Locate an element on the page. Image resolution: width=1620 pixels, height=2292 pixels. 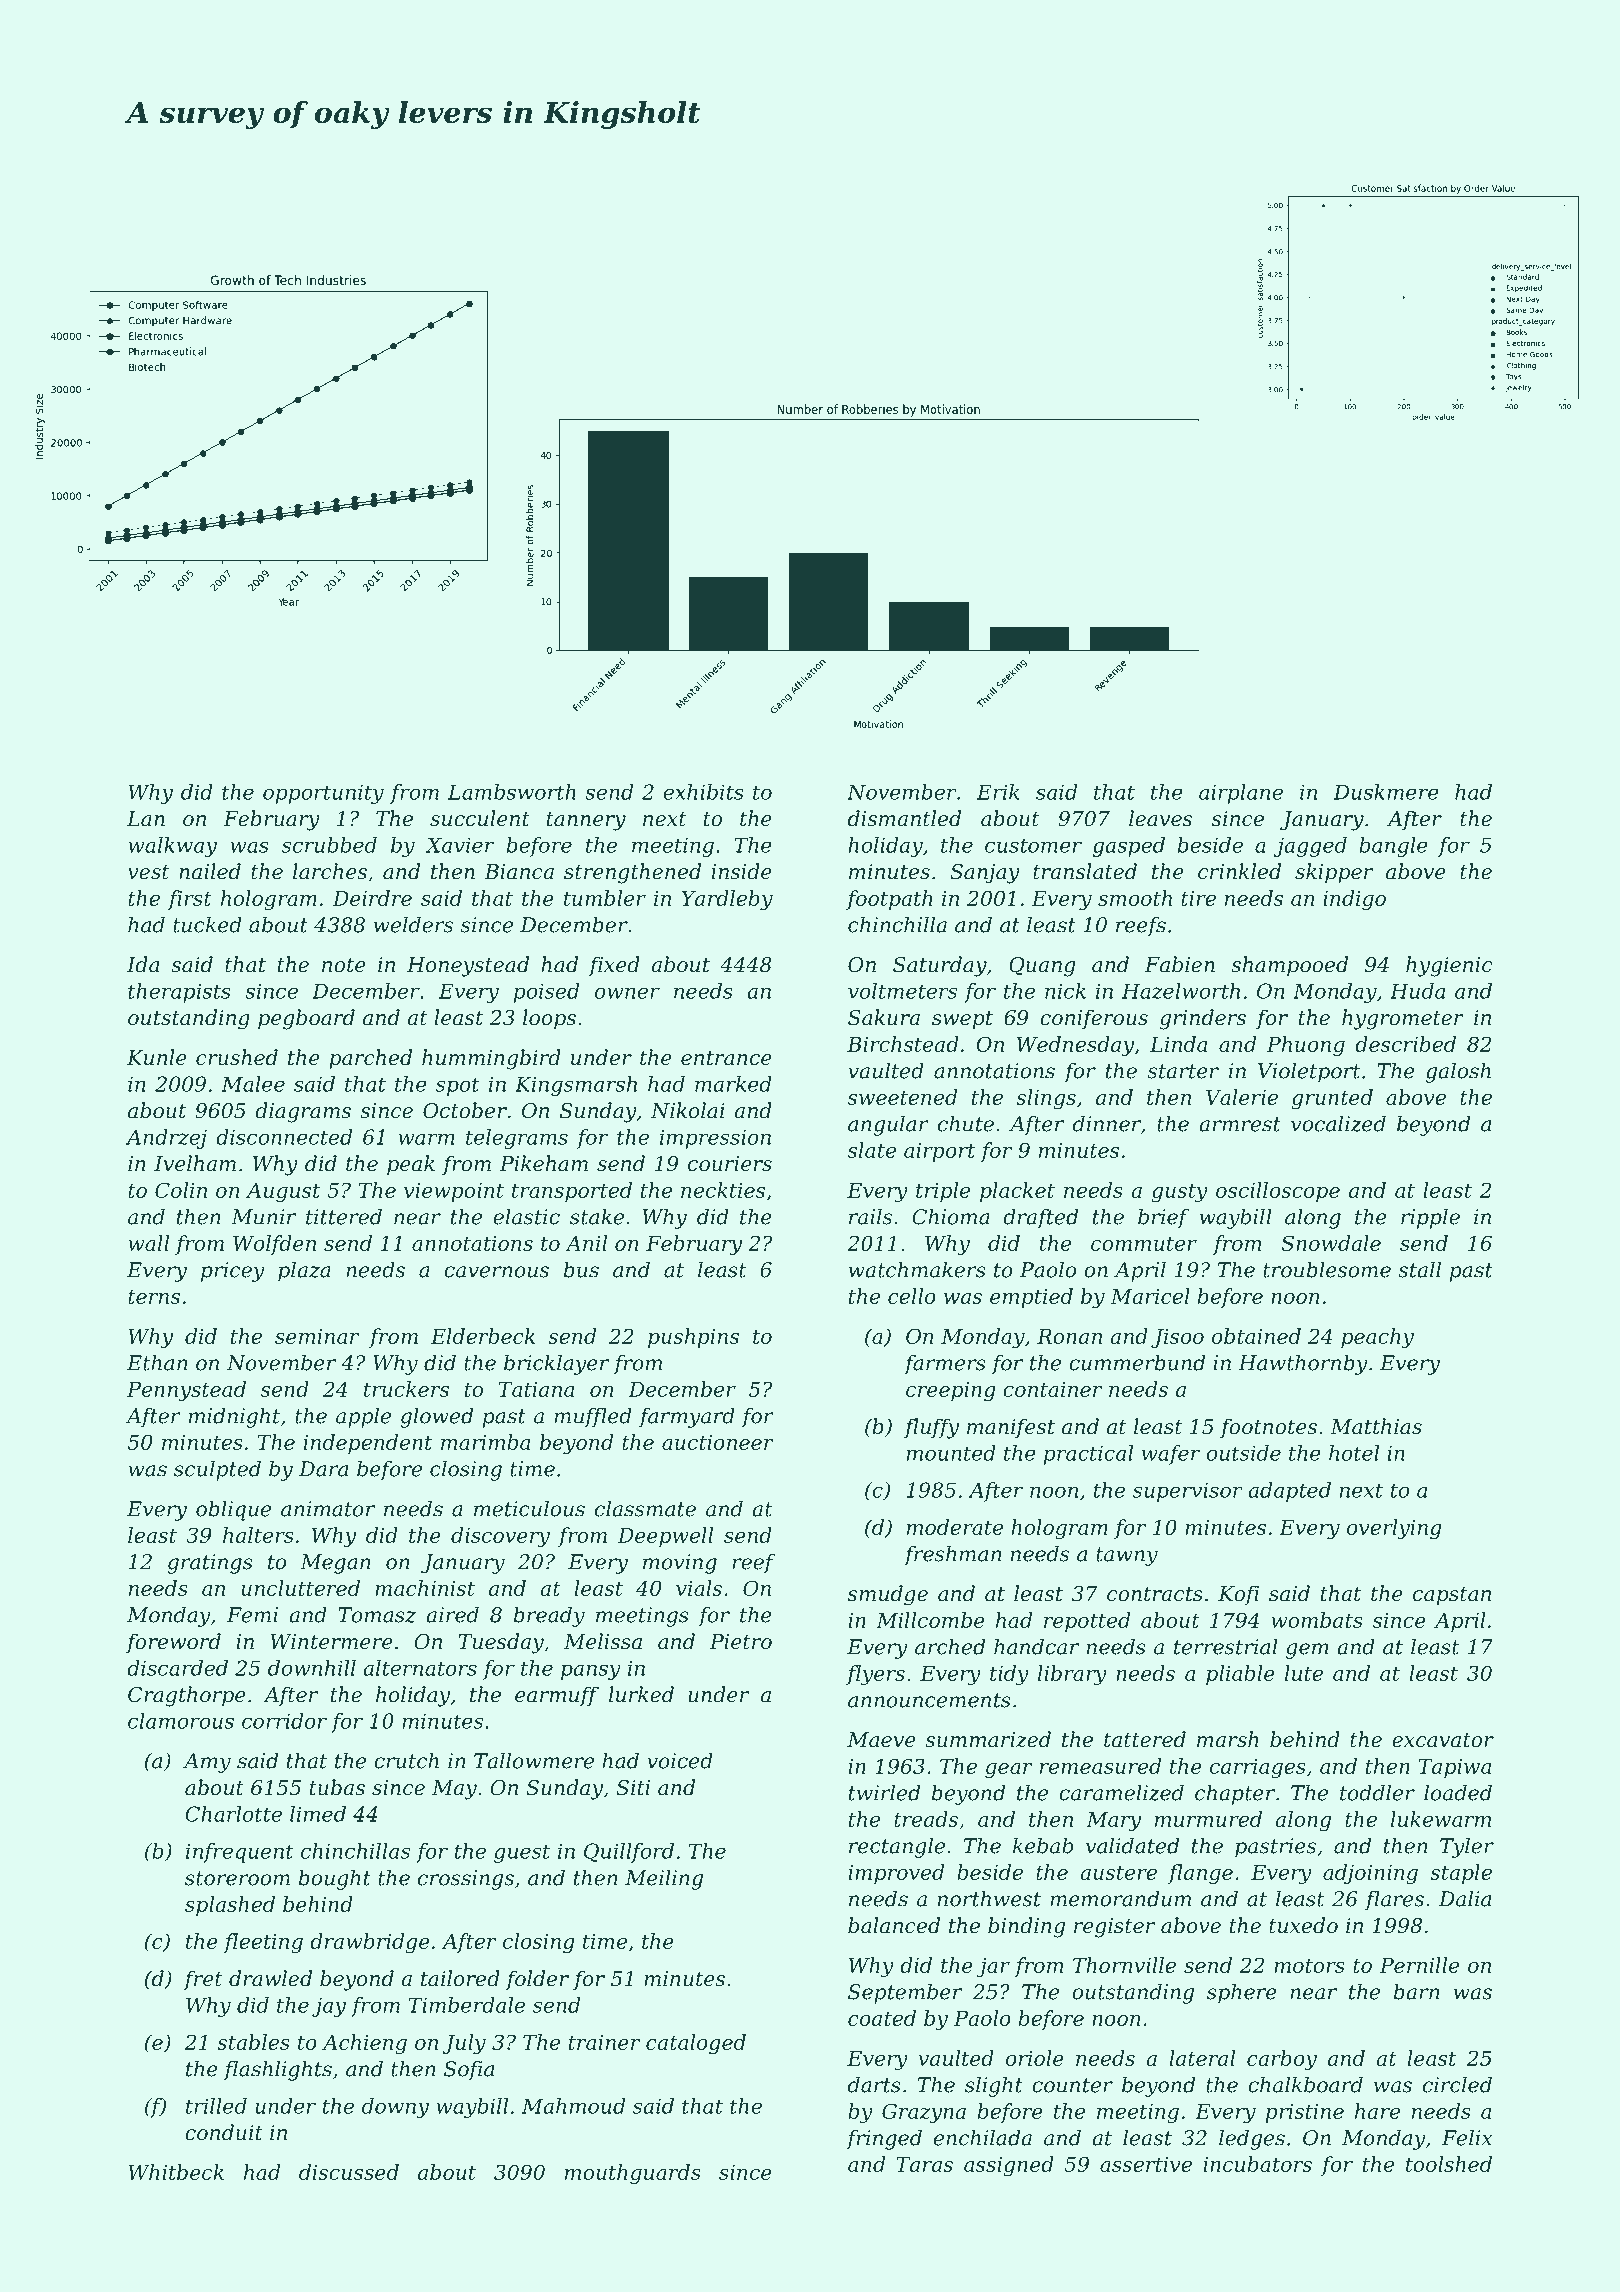
hotel is located at coordinates (1354, 1453).
